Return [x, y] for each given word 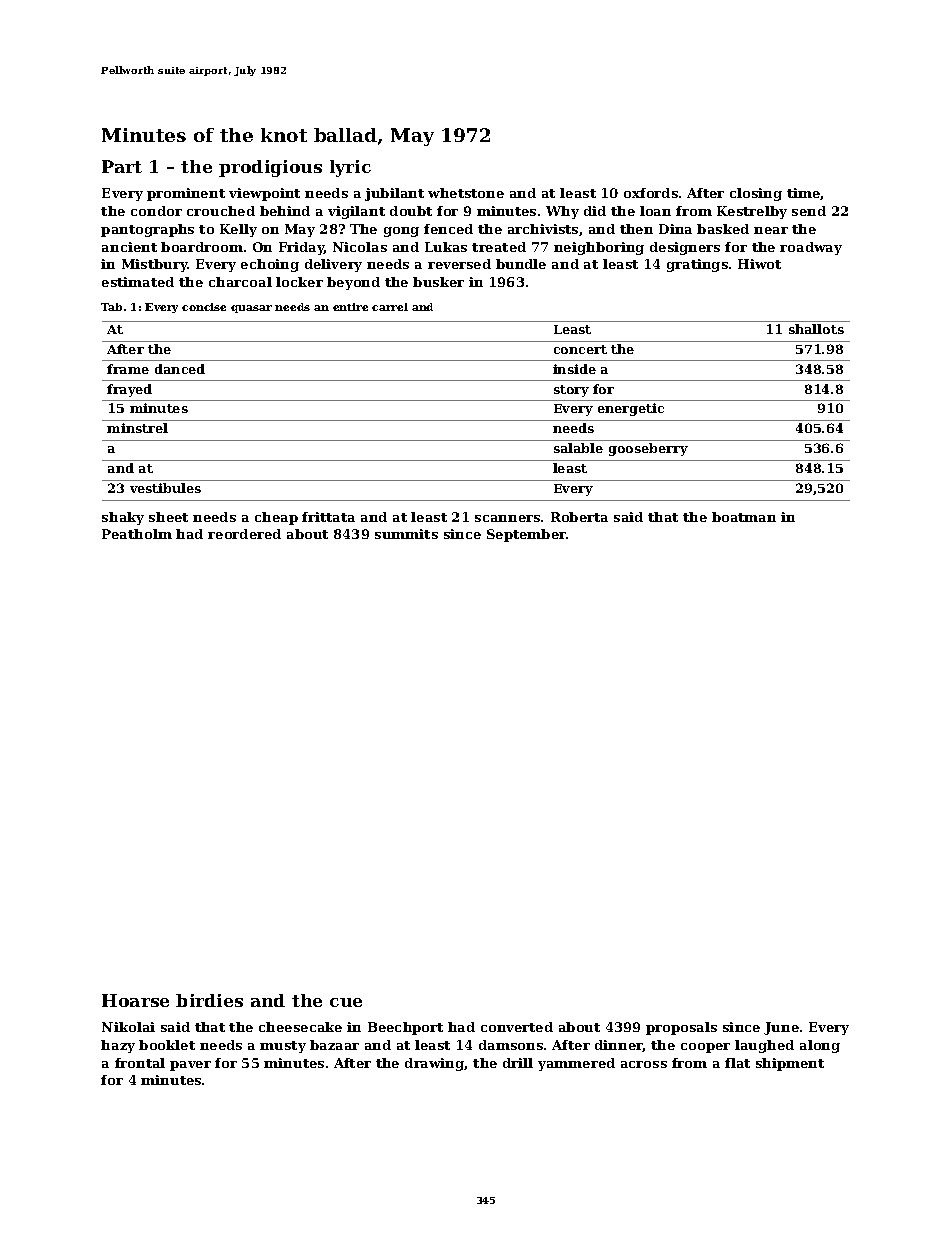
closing [756, 194]
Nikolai [128, 1027]
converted [517, 1027]
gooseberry [648, 449]
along [820, 1046]
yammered [576, 1064]
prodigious [270, 168]
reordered [244, 534]
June [781, 1028]
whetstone [466, 193]
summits [406, 534]
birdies [209, 1000]
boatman [744, 517]
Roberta [579, 517]
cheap [276, 518]
